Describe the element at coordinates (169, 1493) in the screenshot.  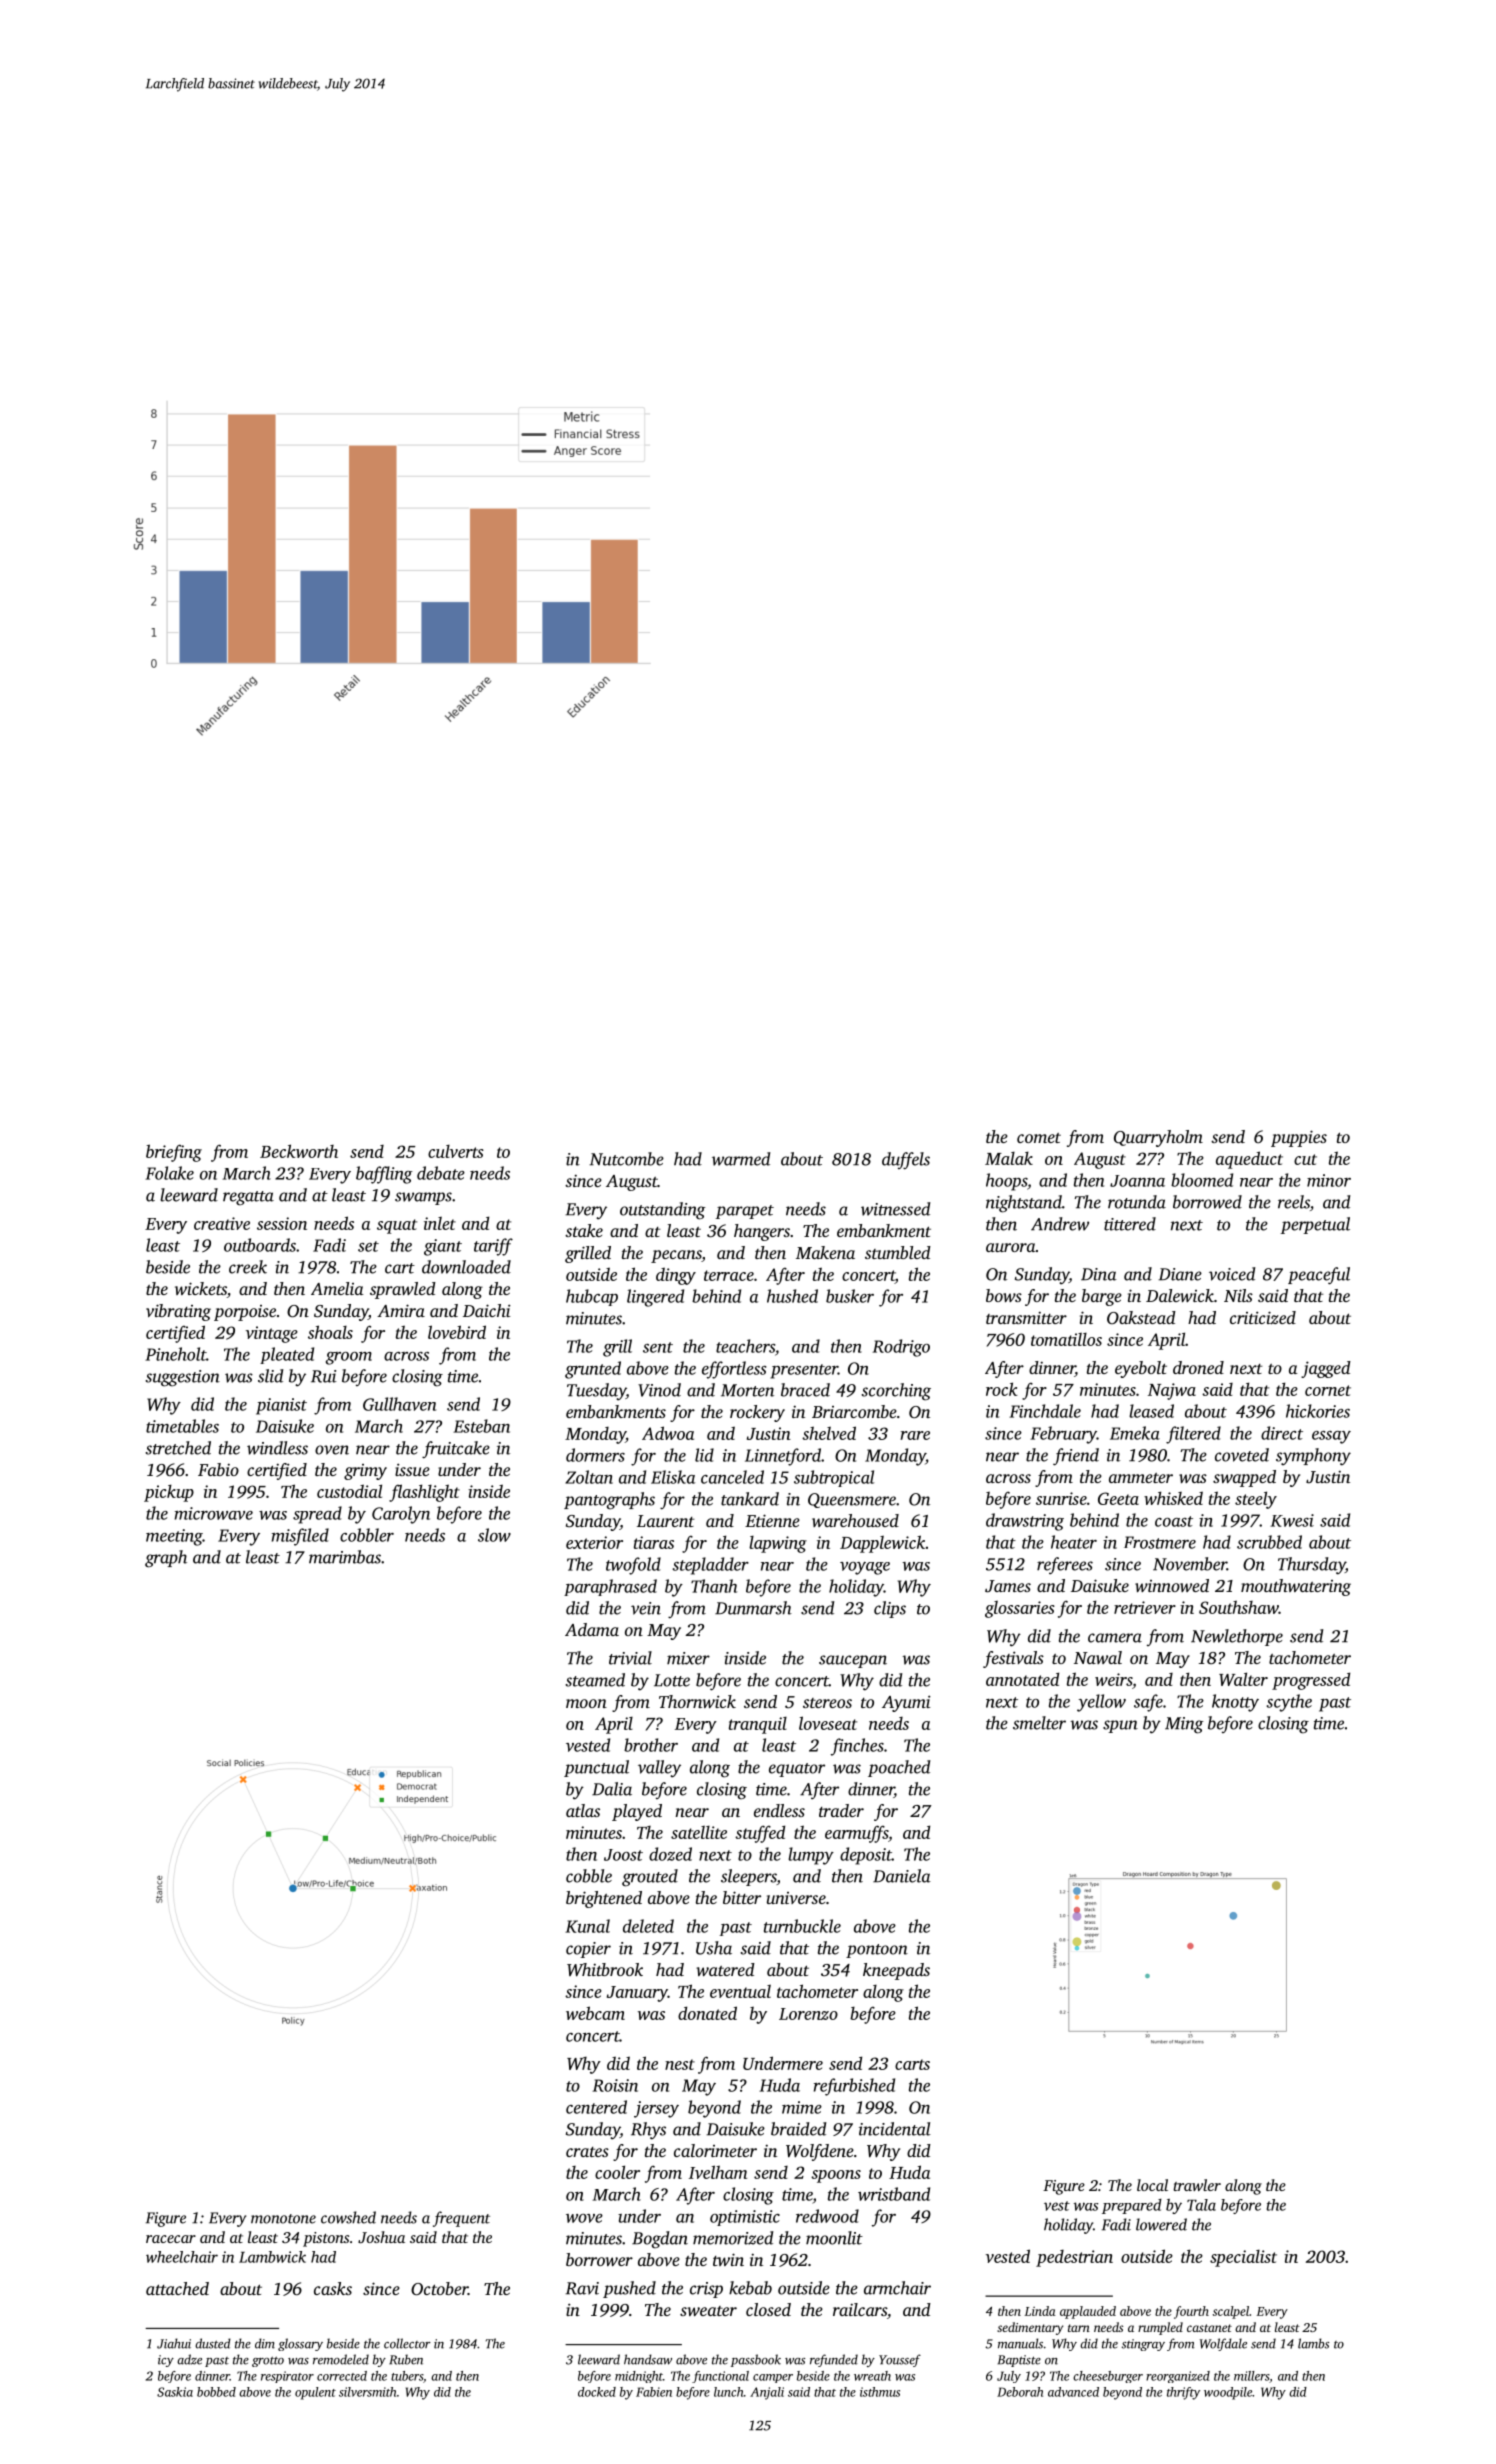
I see `pickup` at that location.
